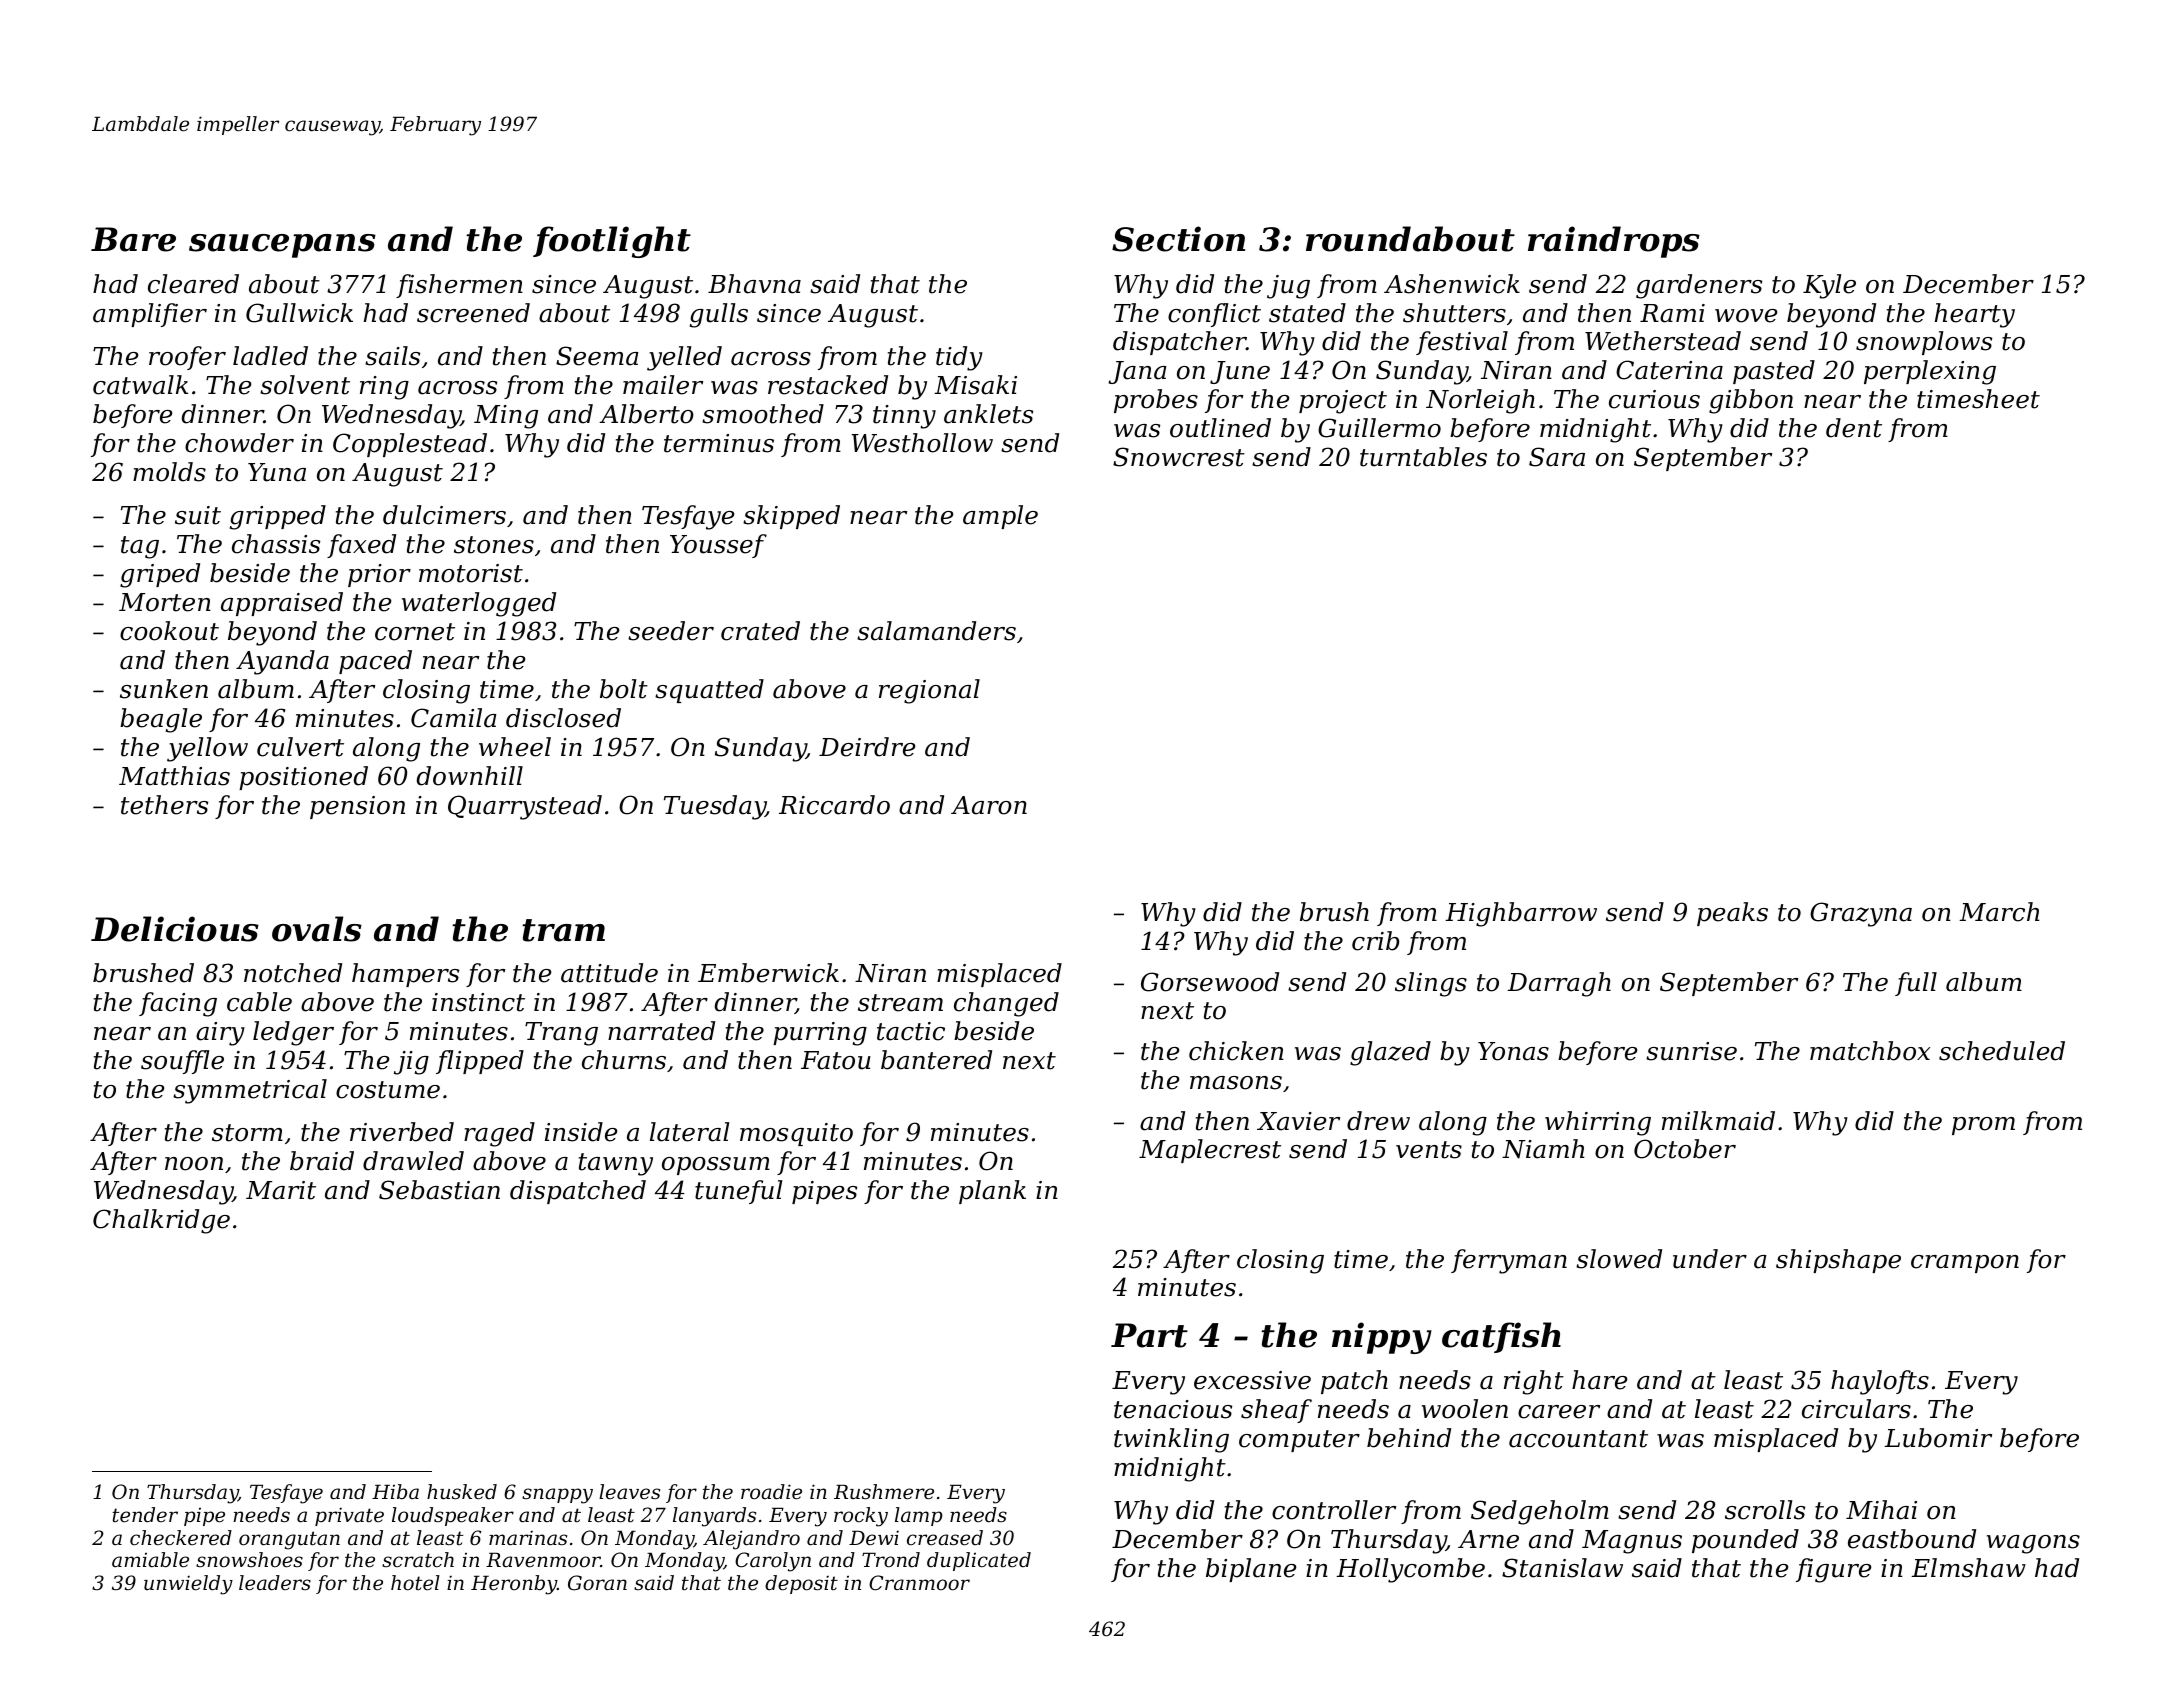 Image resolution: width=2178 pixels, height=1683 pixels. What do you see at coordinates (1540, 1512) in the screenshot?
I see `Sedgeholm` at bounding box center [1540, 1512].
